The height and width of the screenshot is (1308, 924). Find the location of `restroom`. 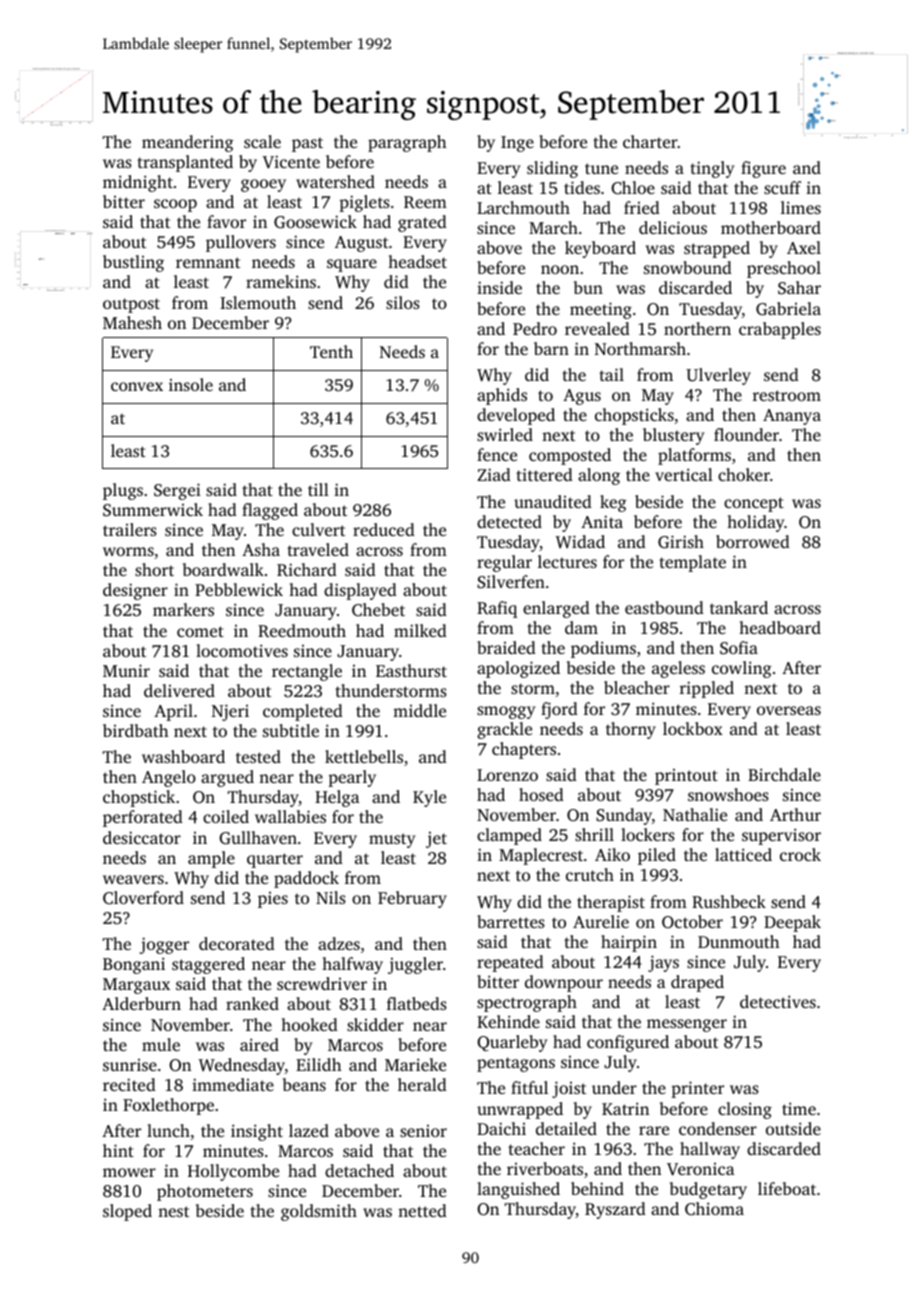

restroom is located at coordinates (787, 395).
